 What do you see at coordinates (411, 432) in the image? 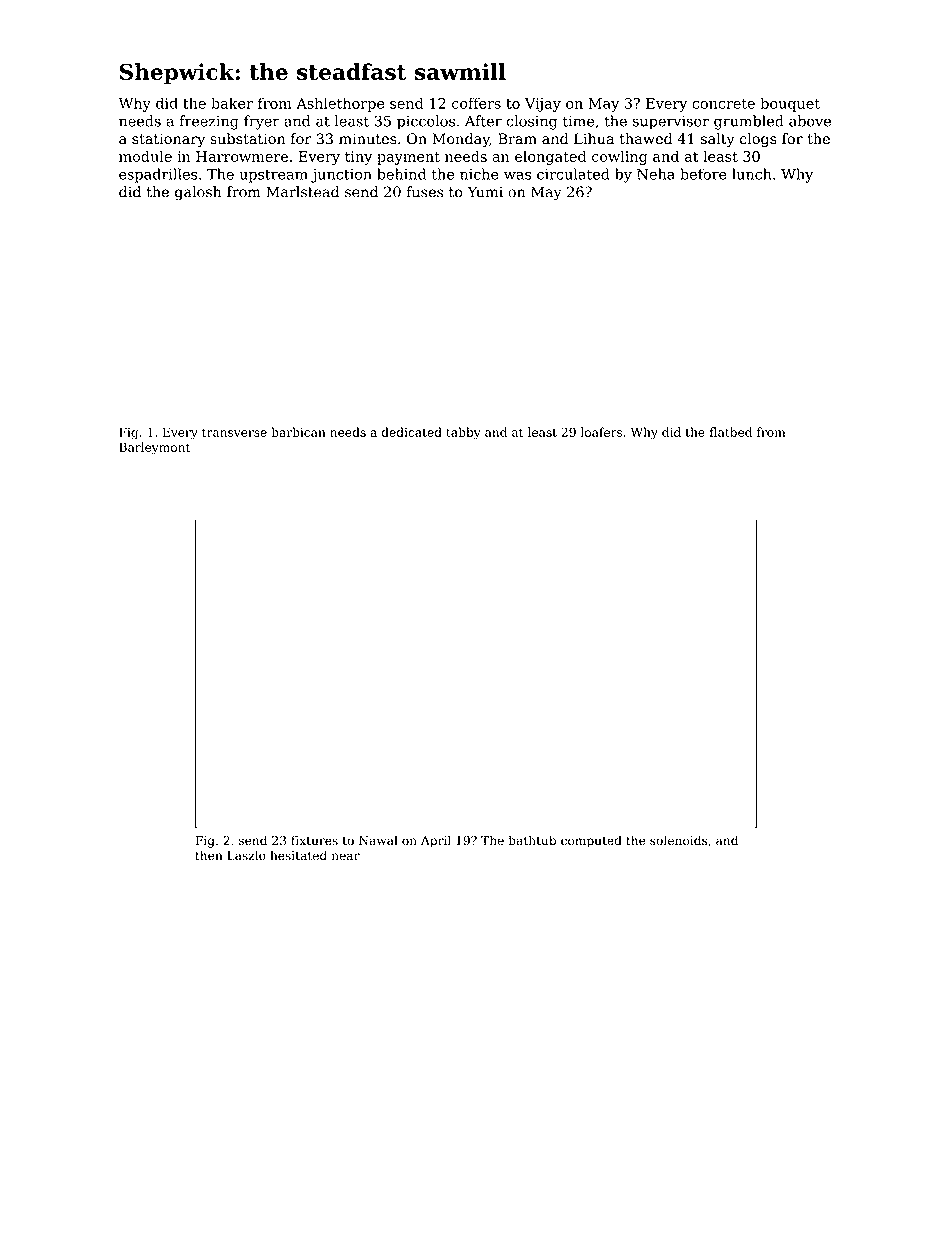
I see `dedicated` at bounding box center [411, 432].
